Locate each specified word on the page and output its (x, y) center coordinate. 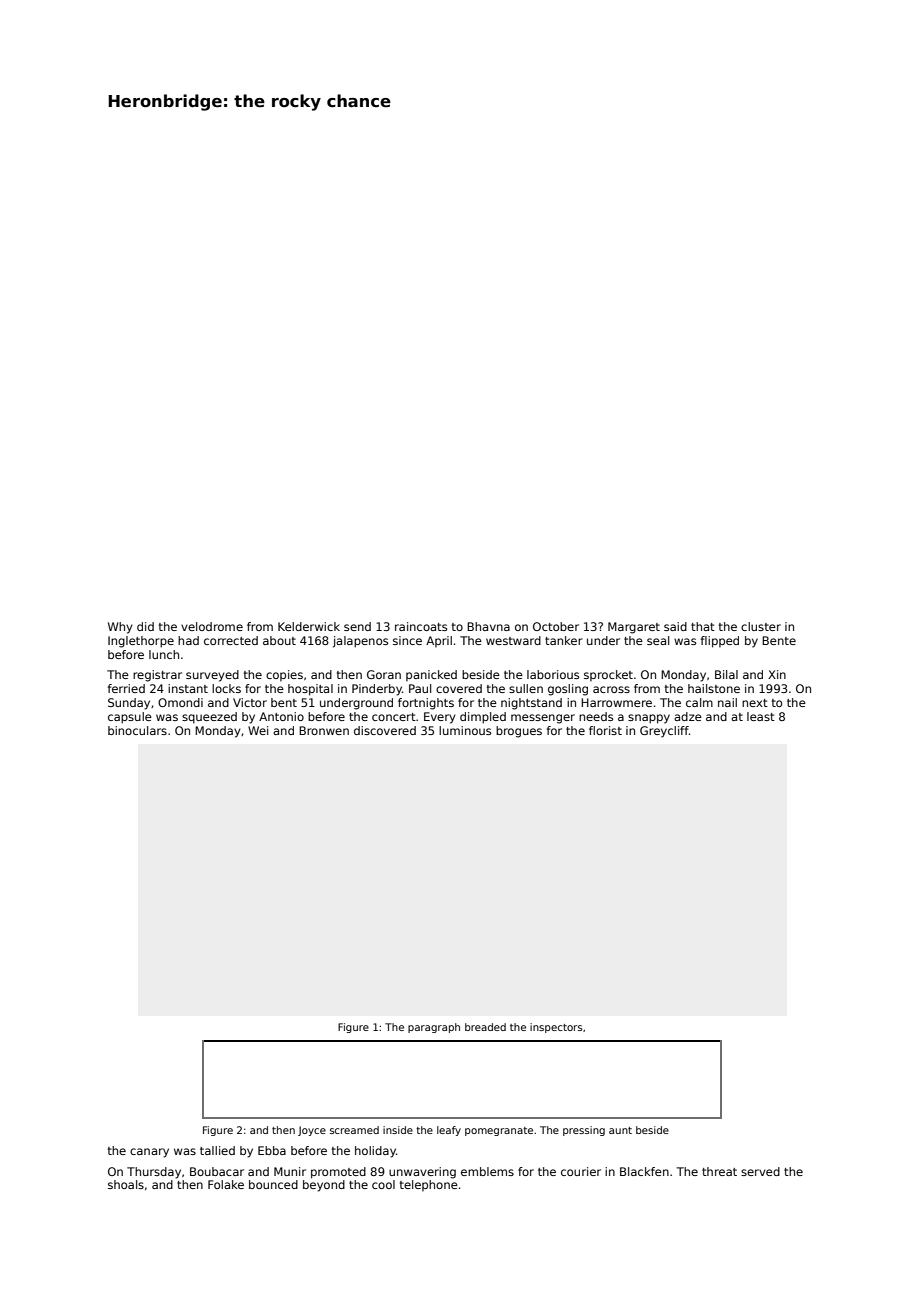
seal (658, 640)
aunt (620, 1130)
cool (383, 1184)
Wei (258, 730)
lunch (164, 654)
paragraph (434, 1028)
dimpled (483, 718)
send (357, 626)
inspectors (556, 1028)
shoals (126, 1184)
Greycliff (664, 732)
